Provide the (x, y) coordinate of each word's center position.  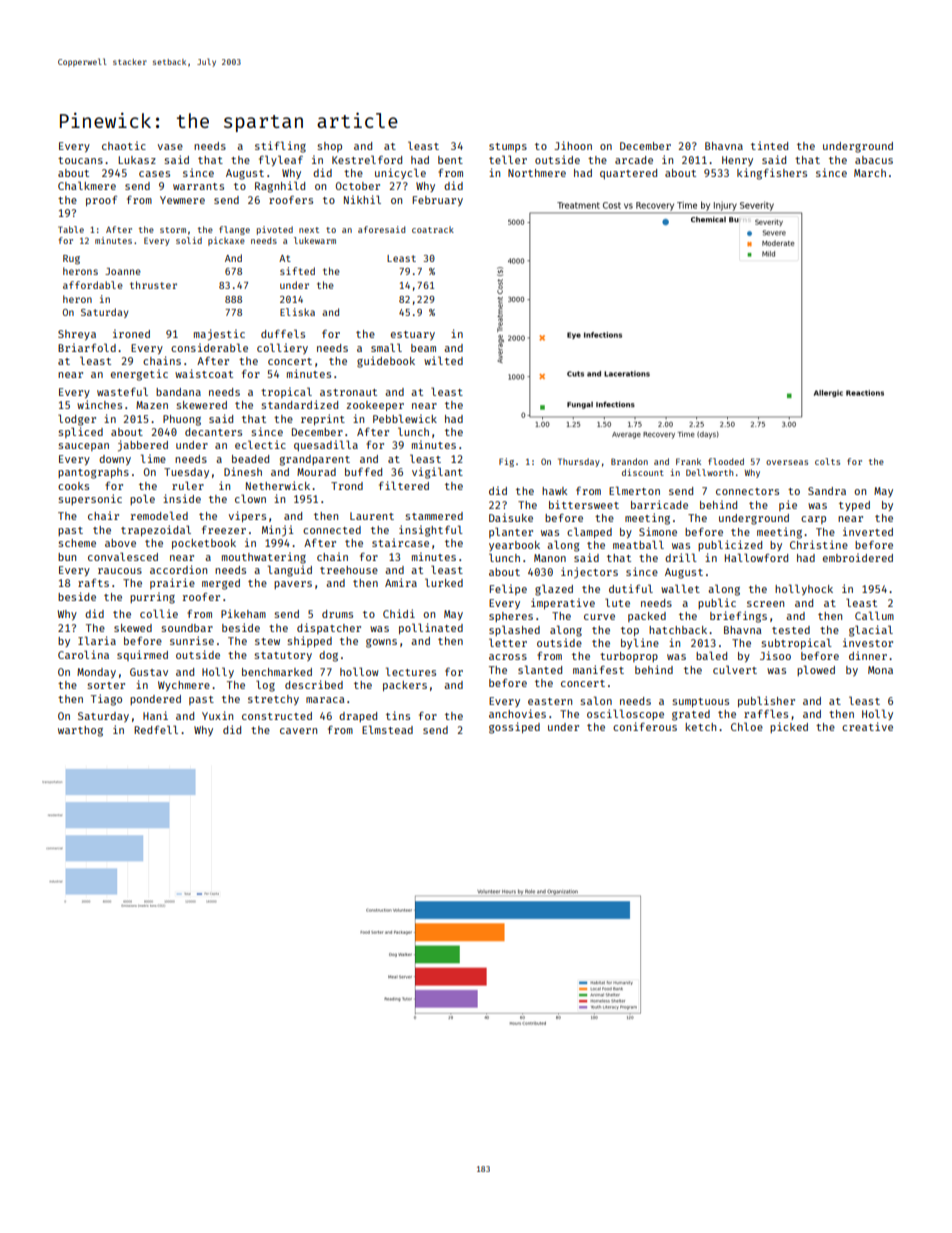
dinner (868, 655)
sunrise (192, 640)
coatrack (433, 229)
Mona (880, 670)
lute (617, 602)
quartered (628, 174)
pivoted (275, 230)
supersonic (90, 499)
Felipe (508, 589)
